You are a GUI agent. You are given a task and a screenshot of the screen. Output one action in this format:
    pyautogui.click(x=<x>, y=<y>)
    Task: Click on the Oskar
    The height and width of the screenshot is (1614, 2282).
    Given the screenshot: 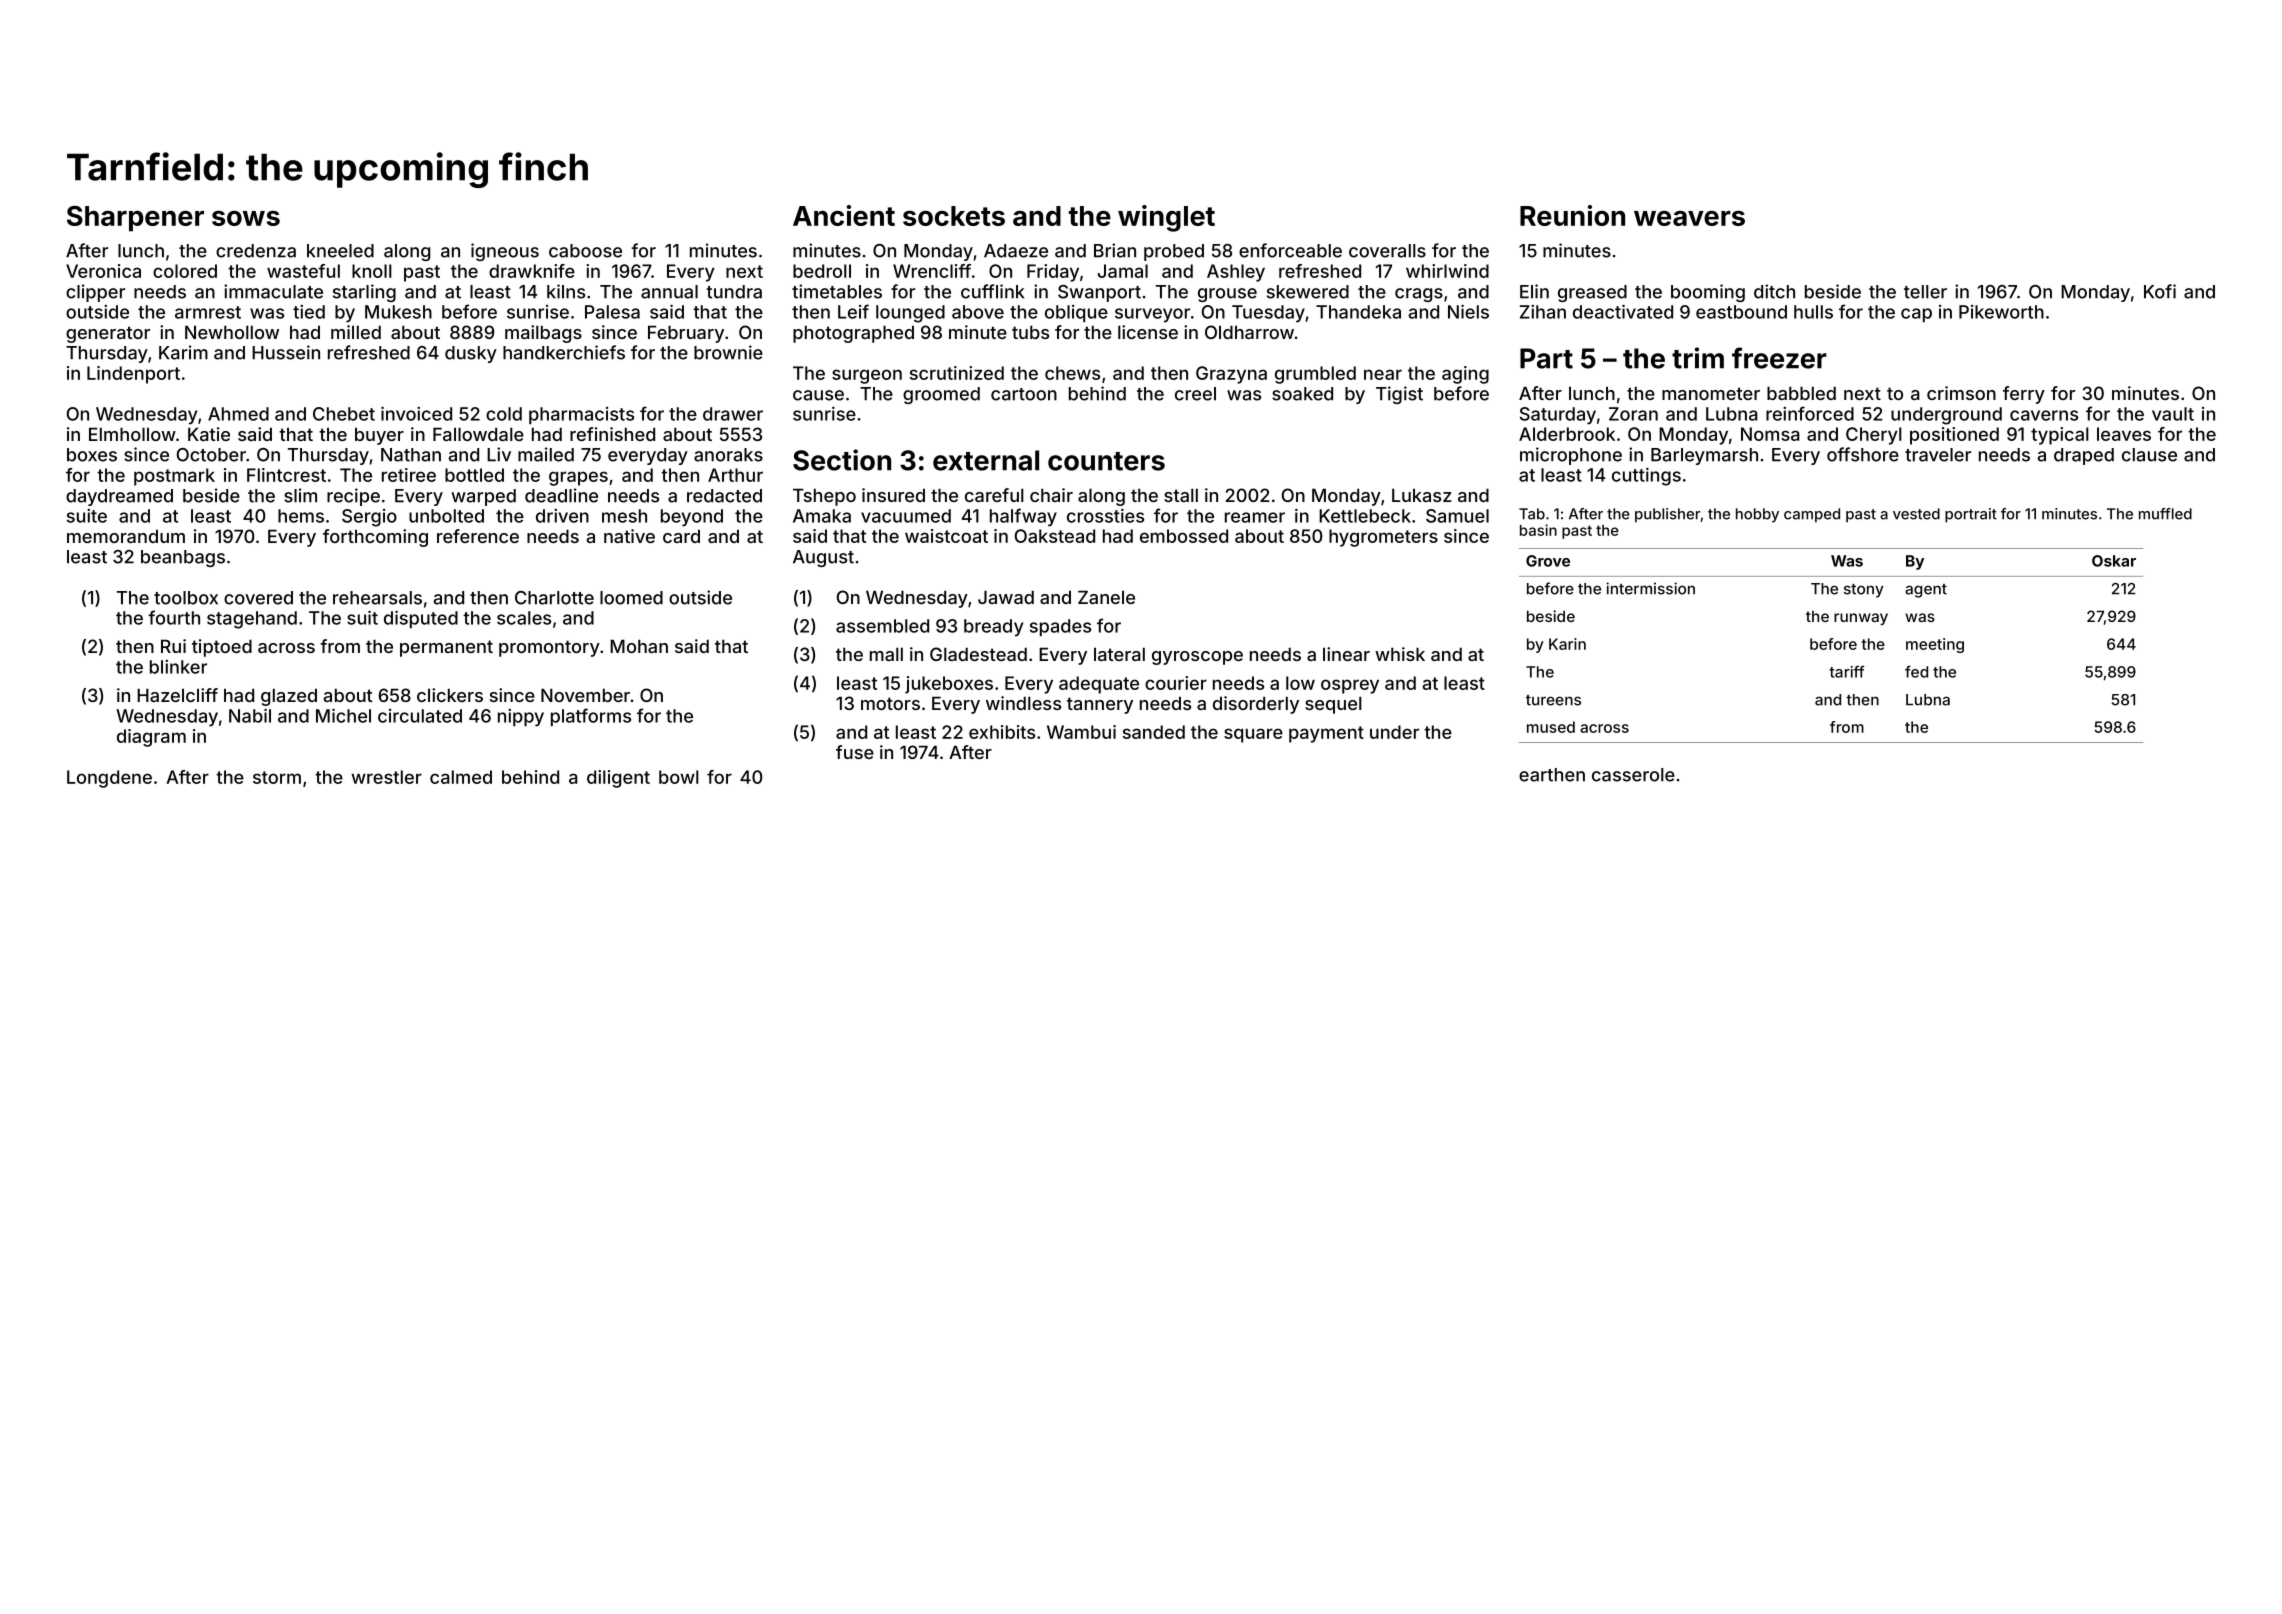 What is the action you would take?
    pyautogui.click(x=2114, y=561)
